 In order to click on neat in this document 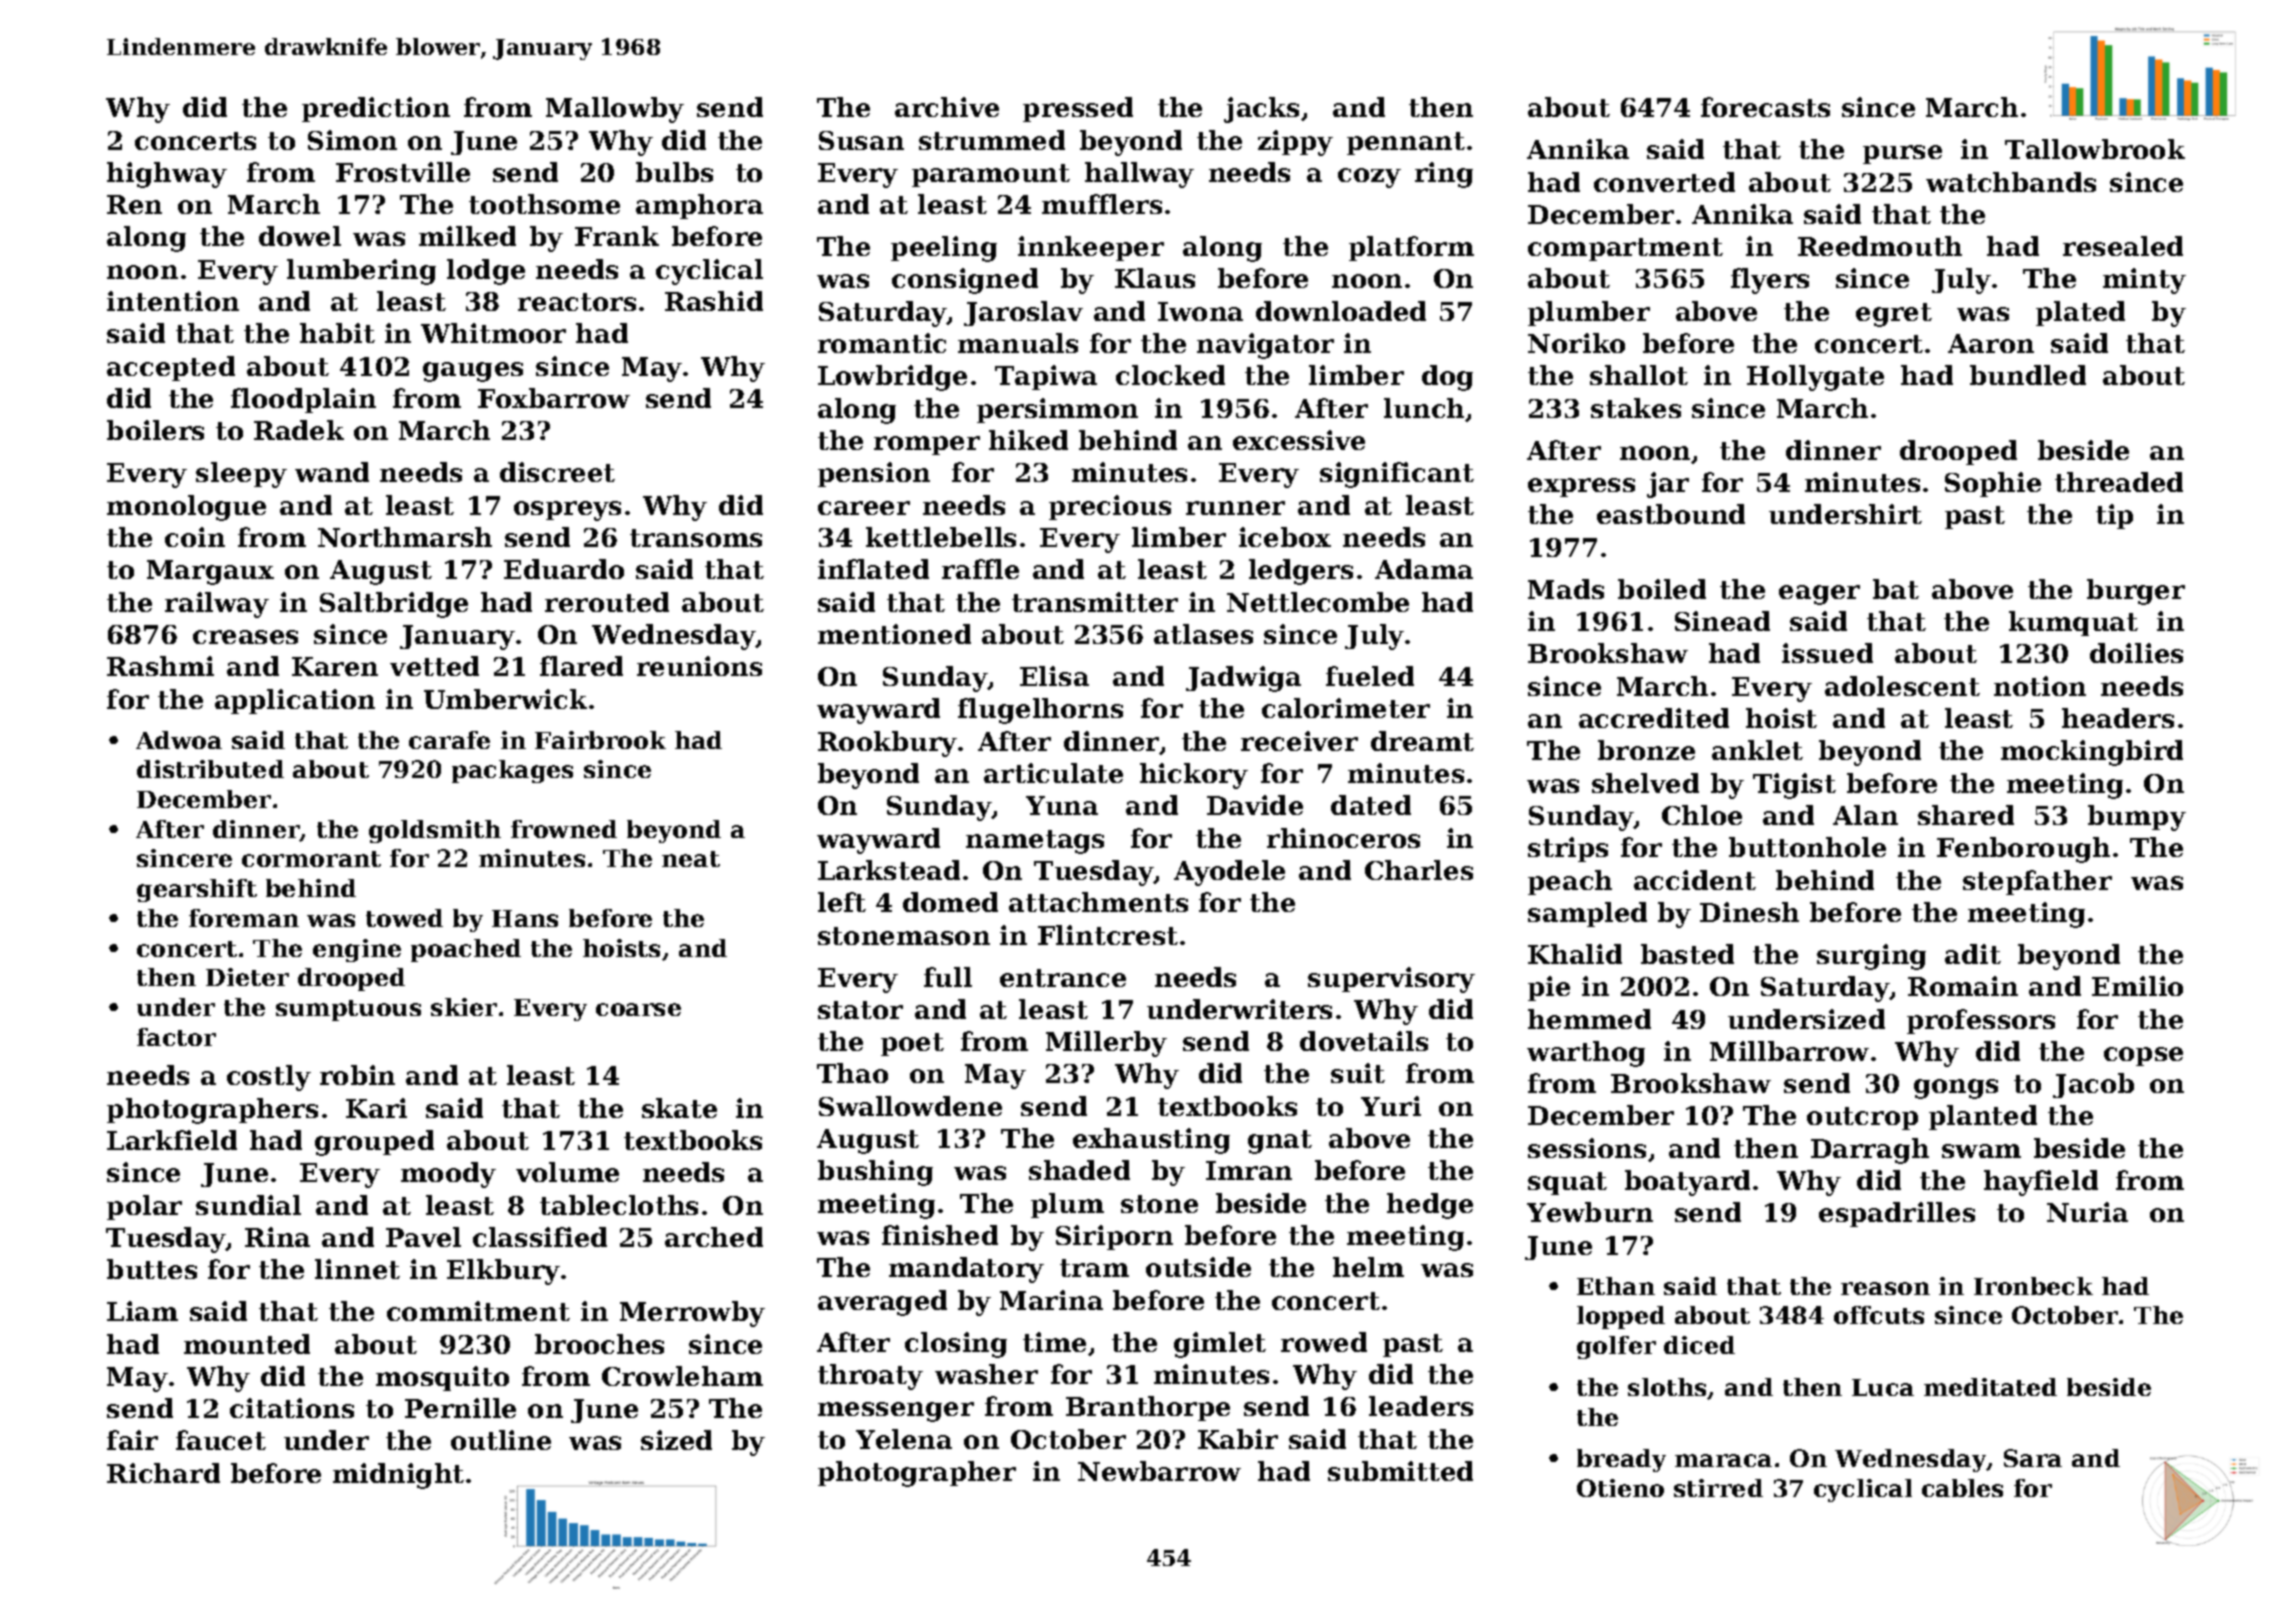, I will do `click(691, 859)`.
